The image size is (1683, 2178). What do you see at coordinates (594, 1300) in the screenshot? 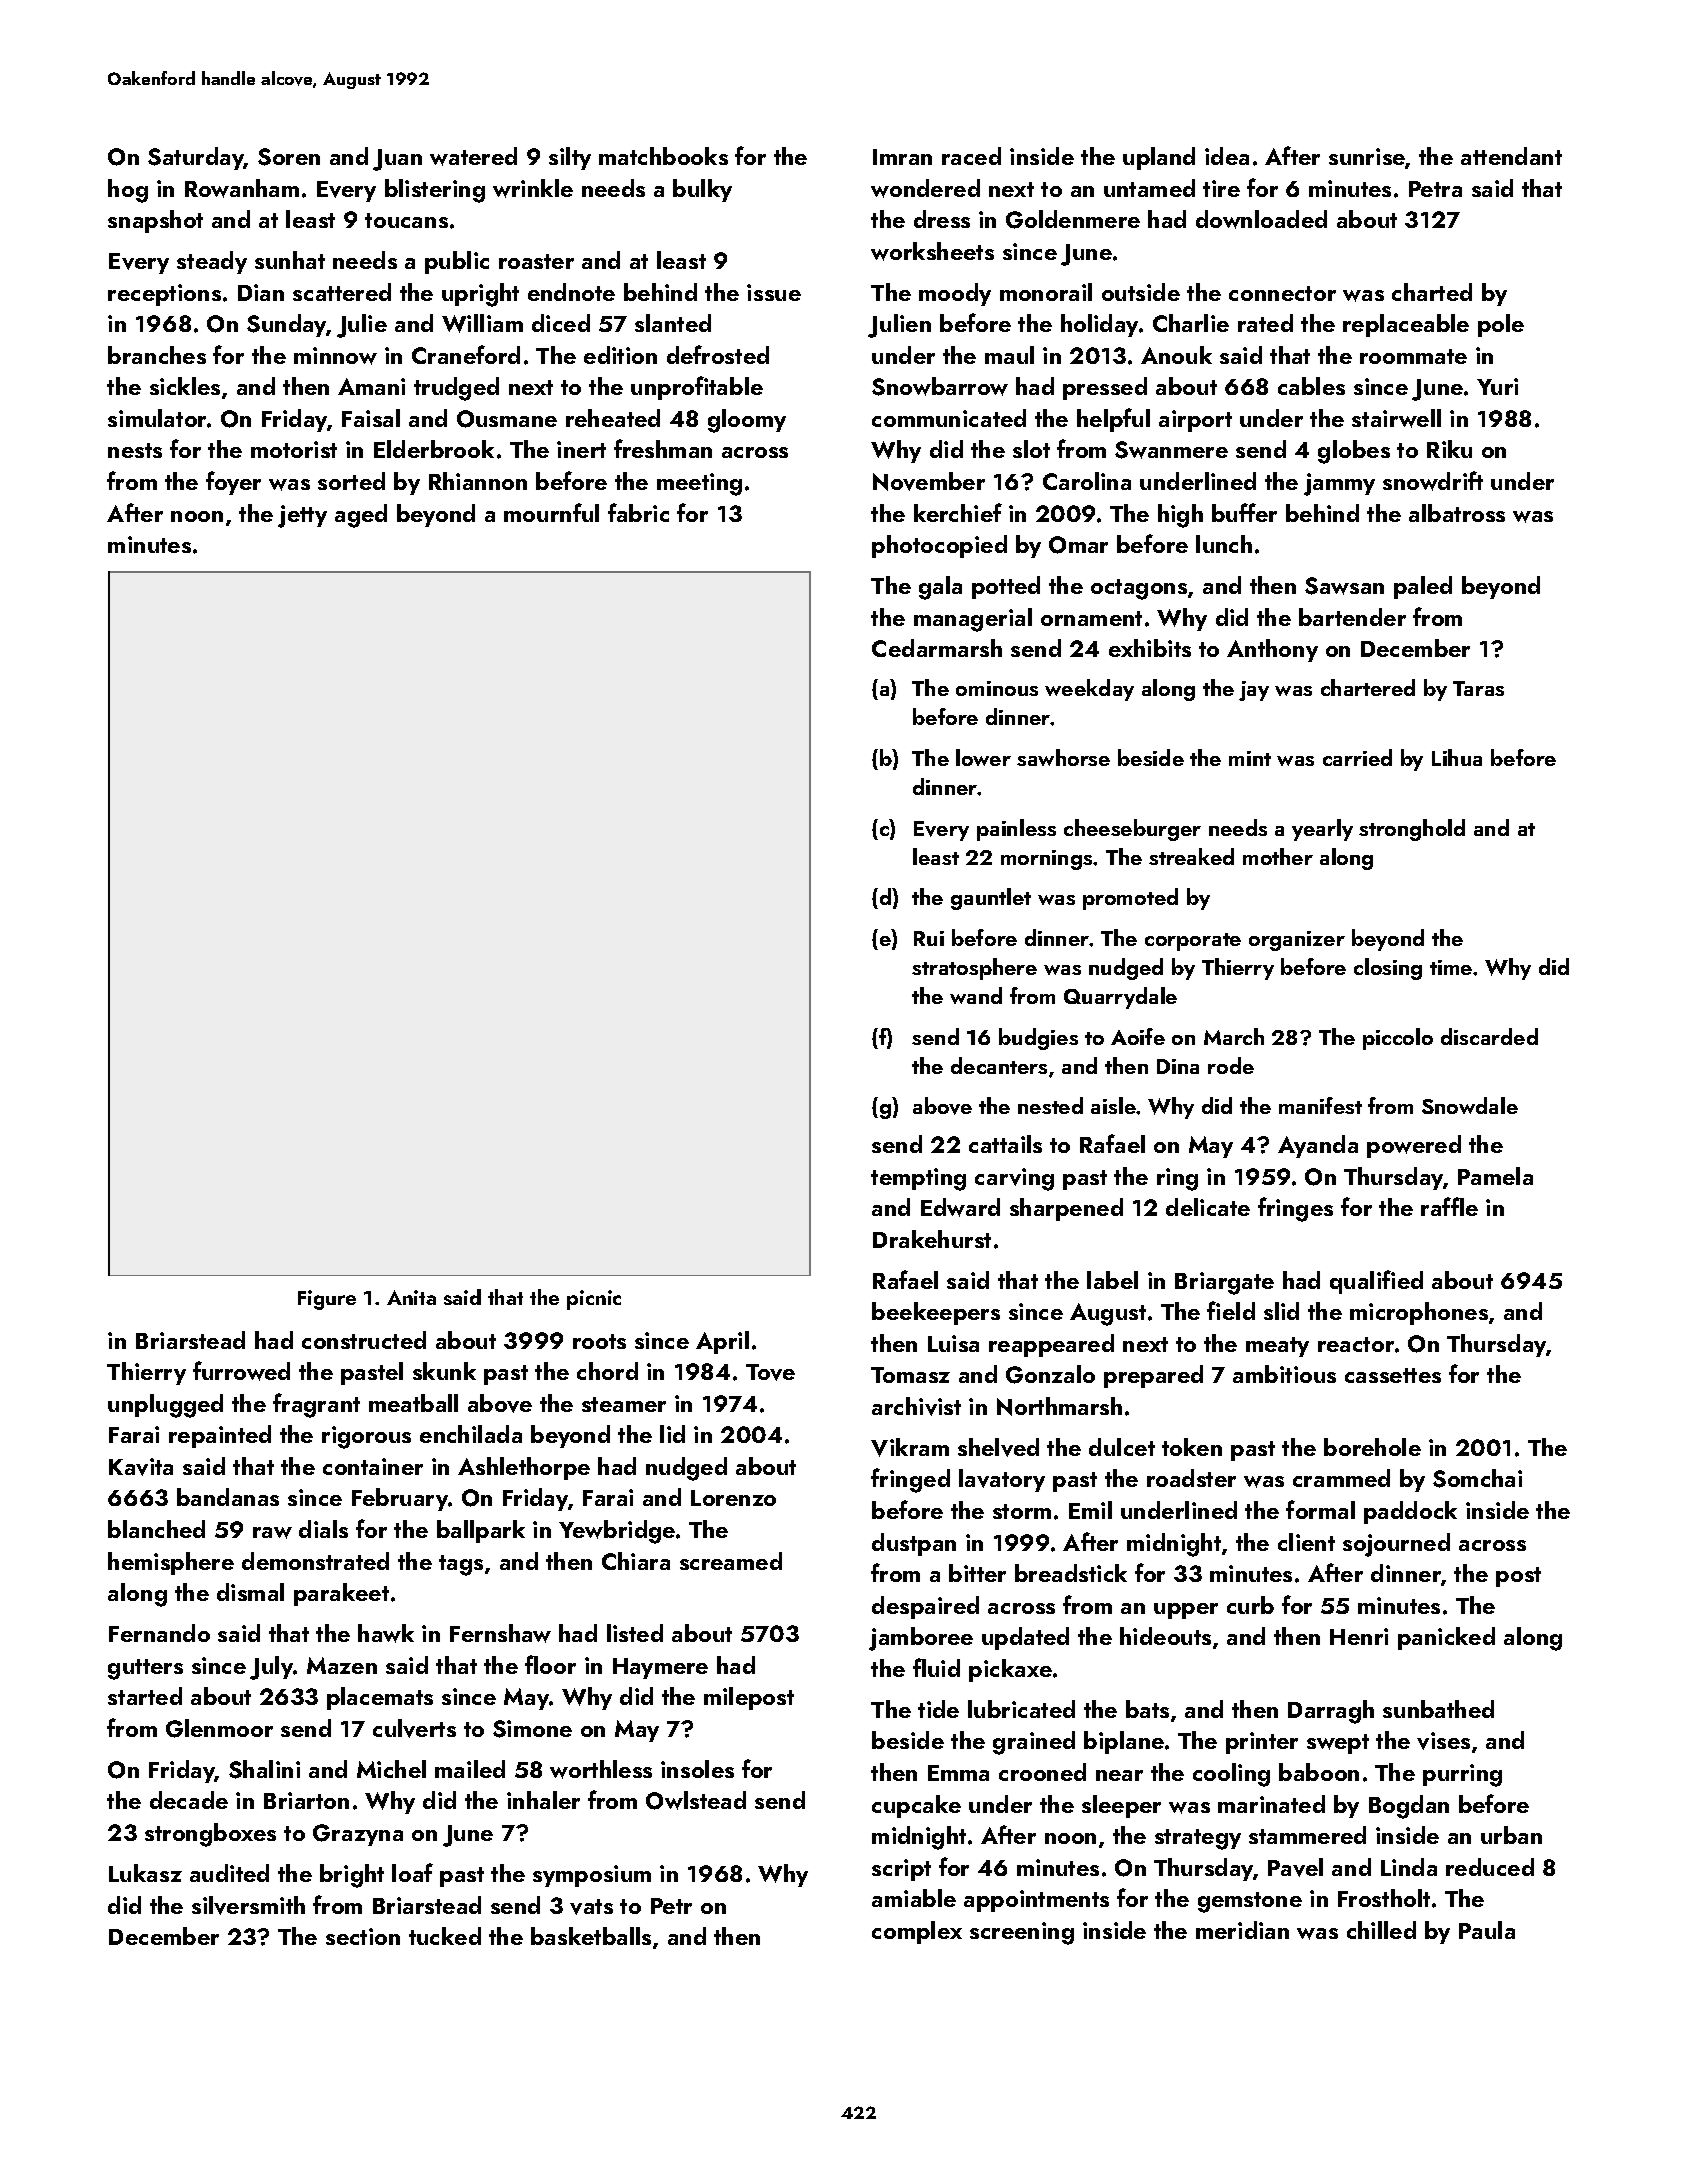
I see `picnic` at bounding box center [594, 1300].
